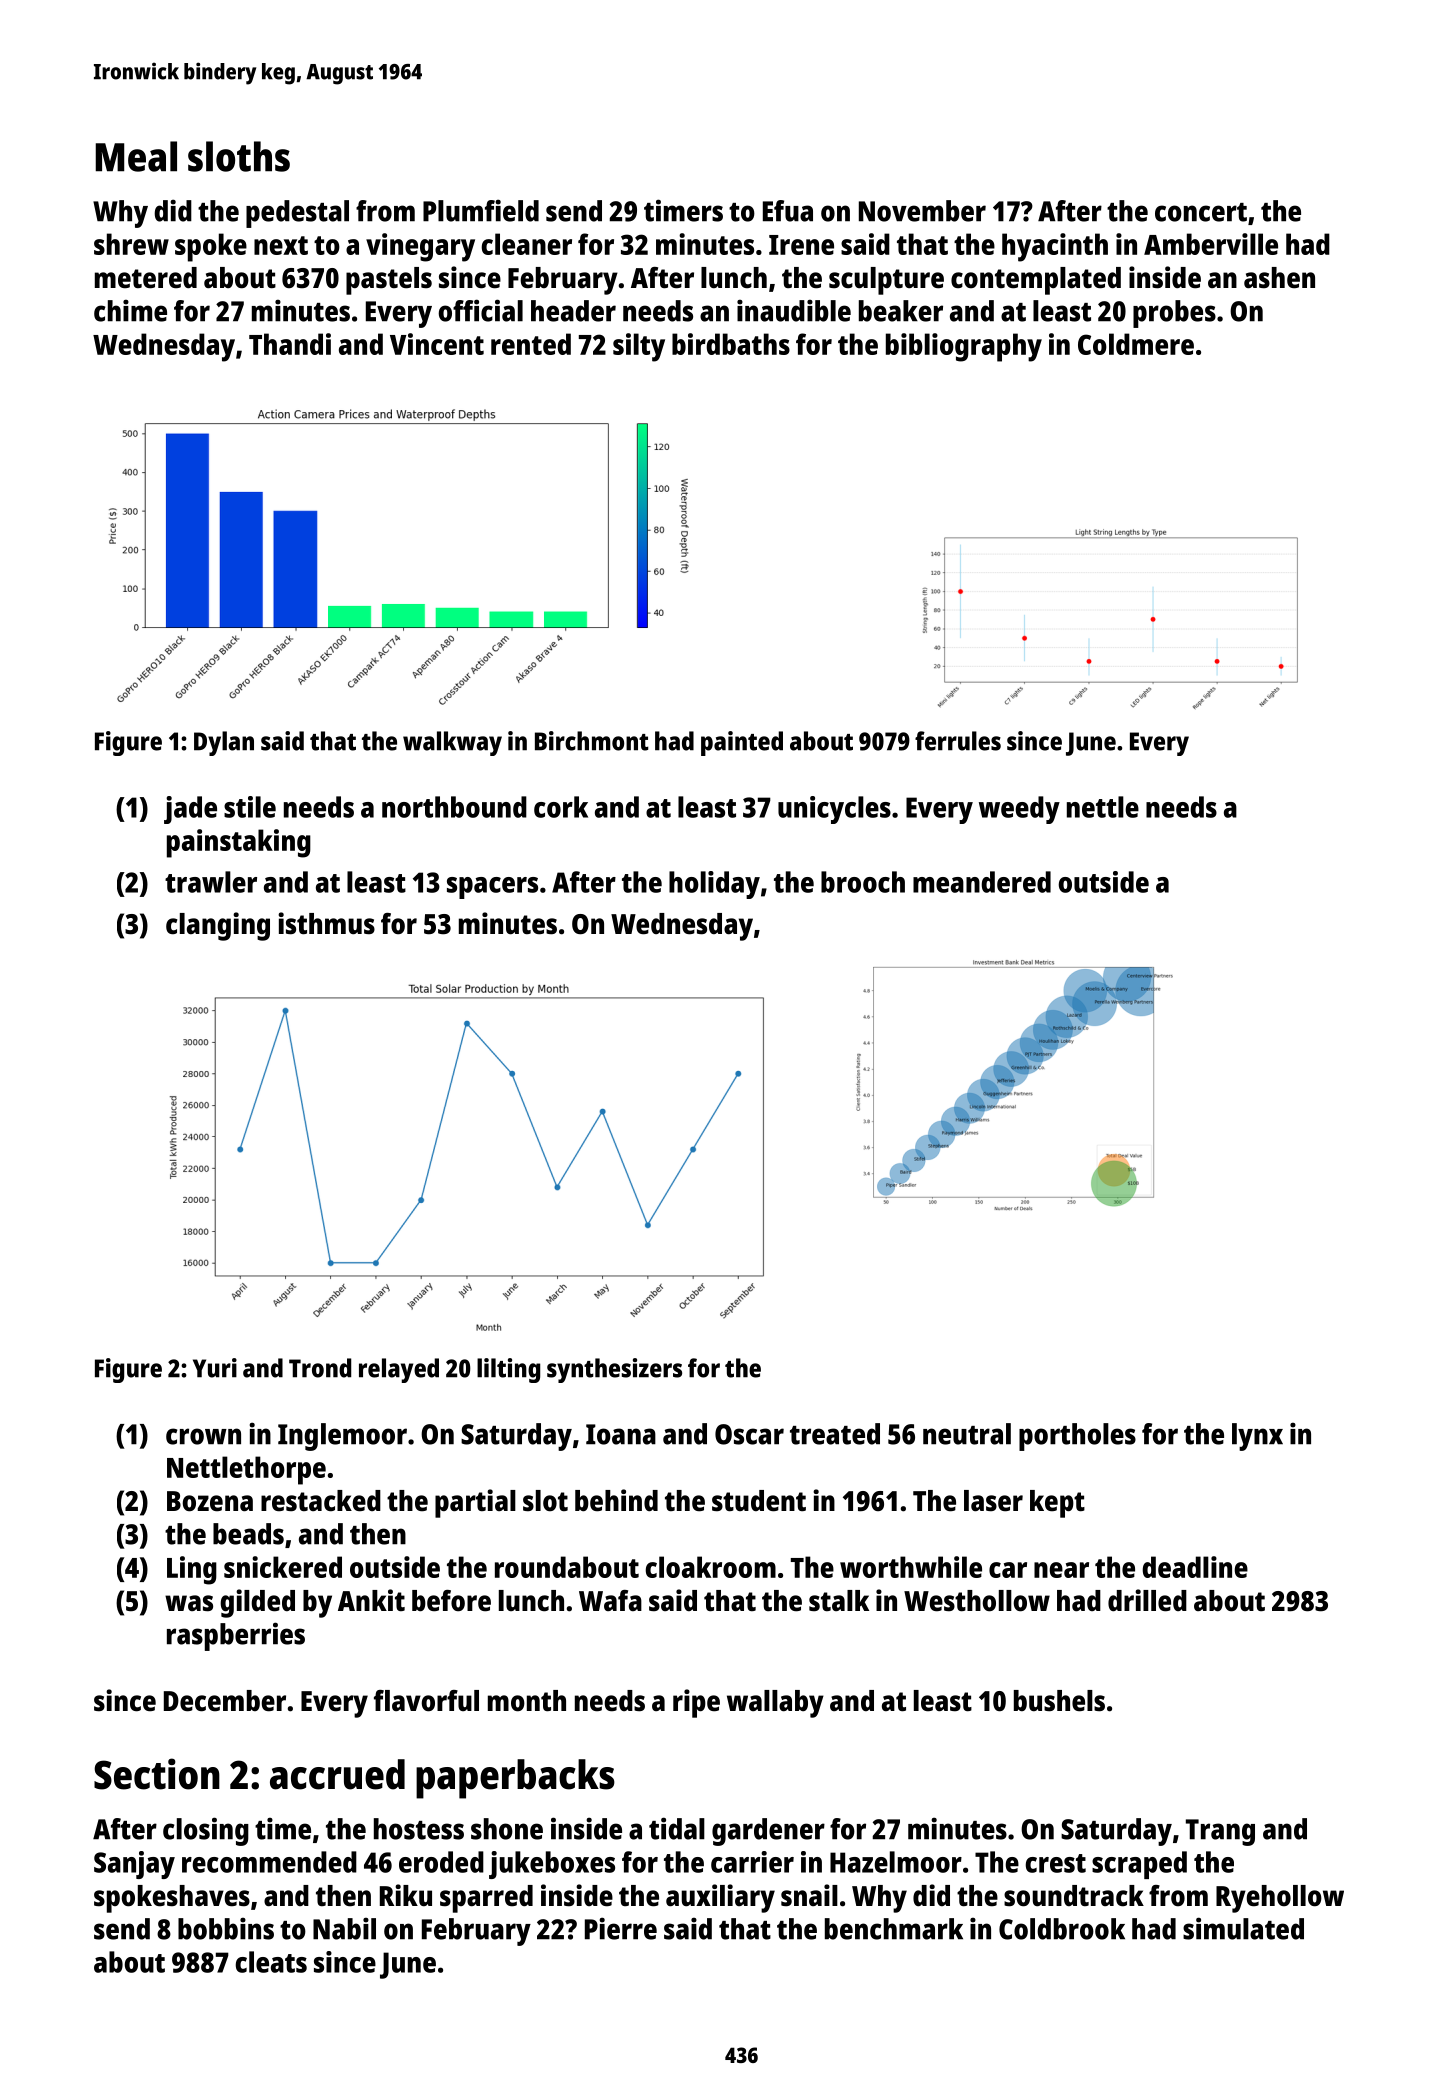 Image resolution: width=1450 pixels, height=2100 pixels. Describe the element at coordinates (290, 344) in the screenshot. I see `Thandi` at that location.
